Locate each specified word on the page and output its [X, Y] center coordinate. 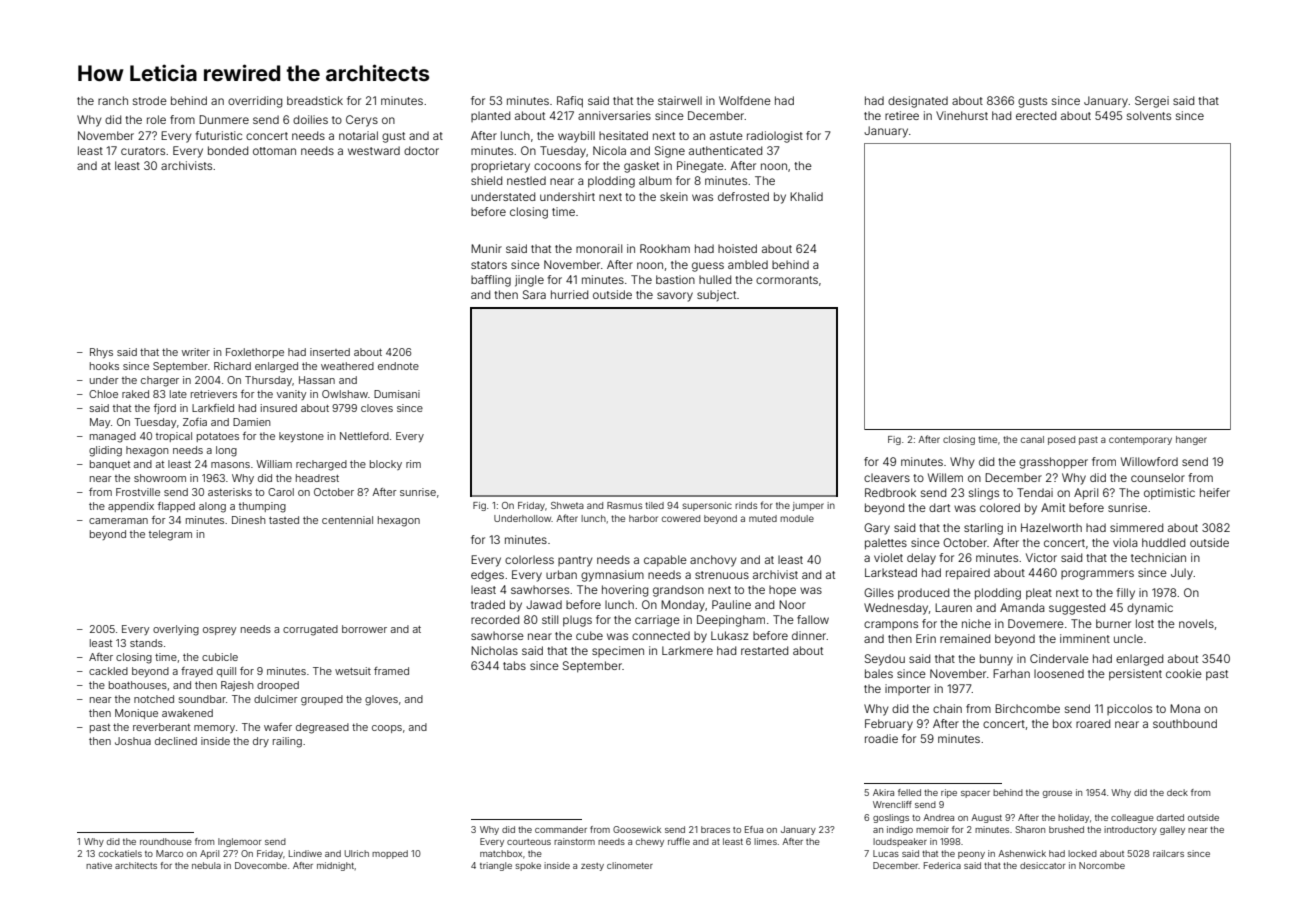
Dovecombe [261, 865]
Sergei [1152, 102]
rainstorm [574, 841]
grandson [678, 591]
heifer [1215, 492]
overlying [176, 630]
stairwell [680, 100]
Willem [945, 477]
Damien [251, 422]
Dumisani [397, 394]
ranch [113, 100]
